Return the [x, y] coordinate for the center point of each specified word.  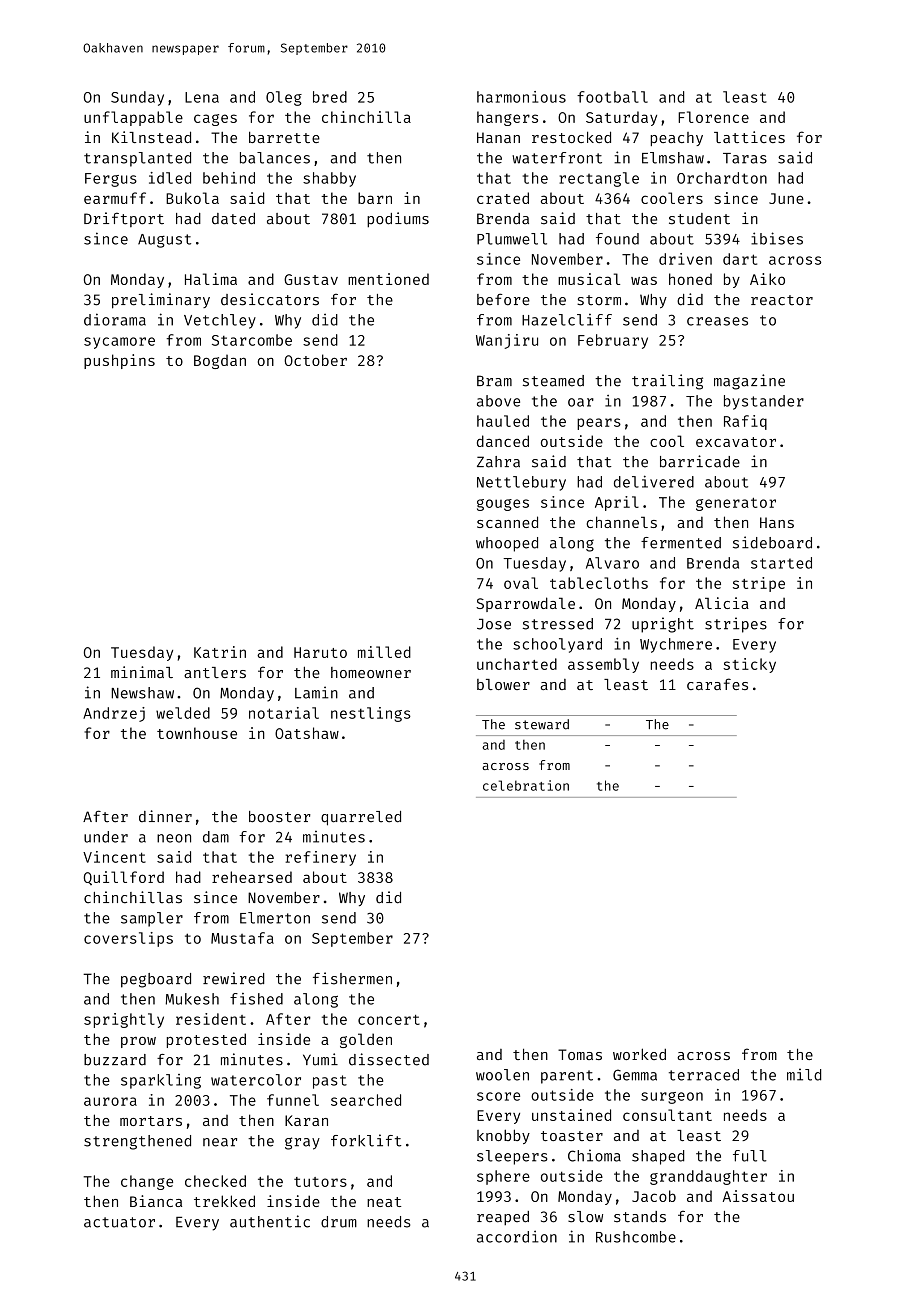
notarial [284, 713]
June [786, 198]
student [699, 219]
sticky [749, 665]
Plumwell [512, 239]
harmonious [521, 97]
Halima [211, 279]
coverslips [128, 939]
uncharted [517, 664]
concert [389, 1020]
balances [275, 158]
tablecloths [599, 583]
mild [804, 1074]
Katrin [220, 652]
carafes [717, 684]
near [220, 1142]
